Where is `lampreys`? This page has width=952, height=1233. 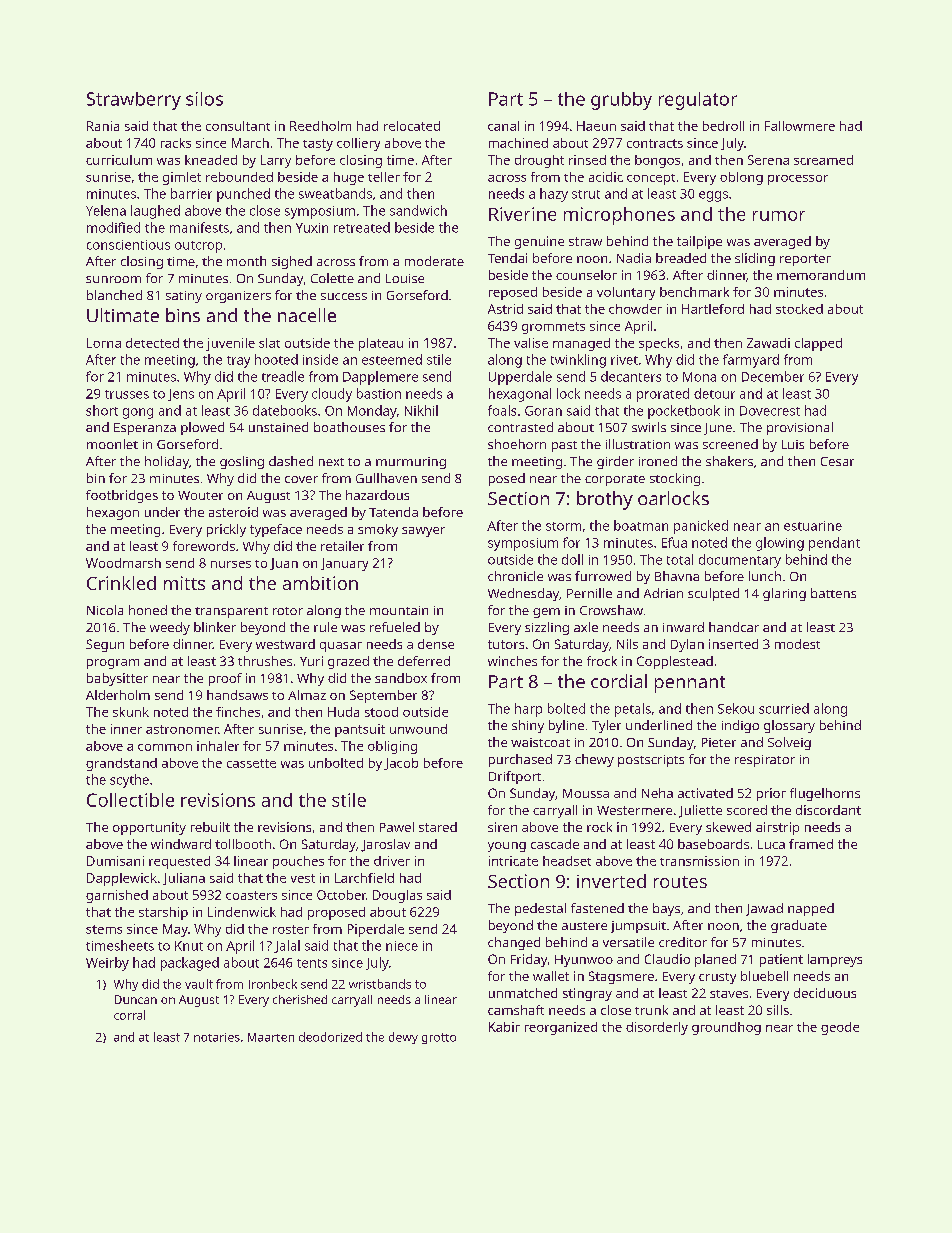
lampreys is located at coordinates (835, 960).
